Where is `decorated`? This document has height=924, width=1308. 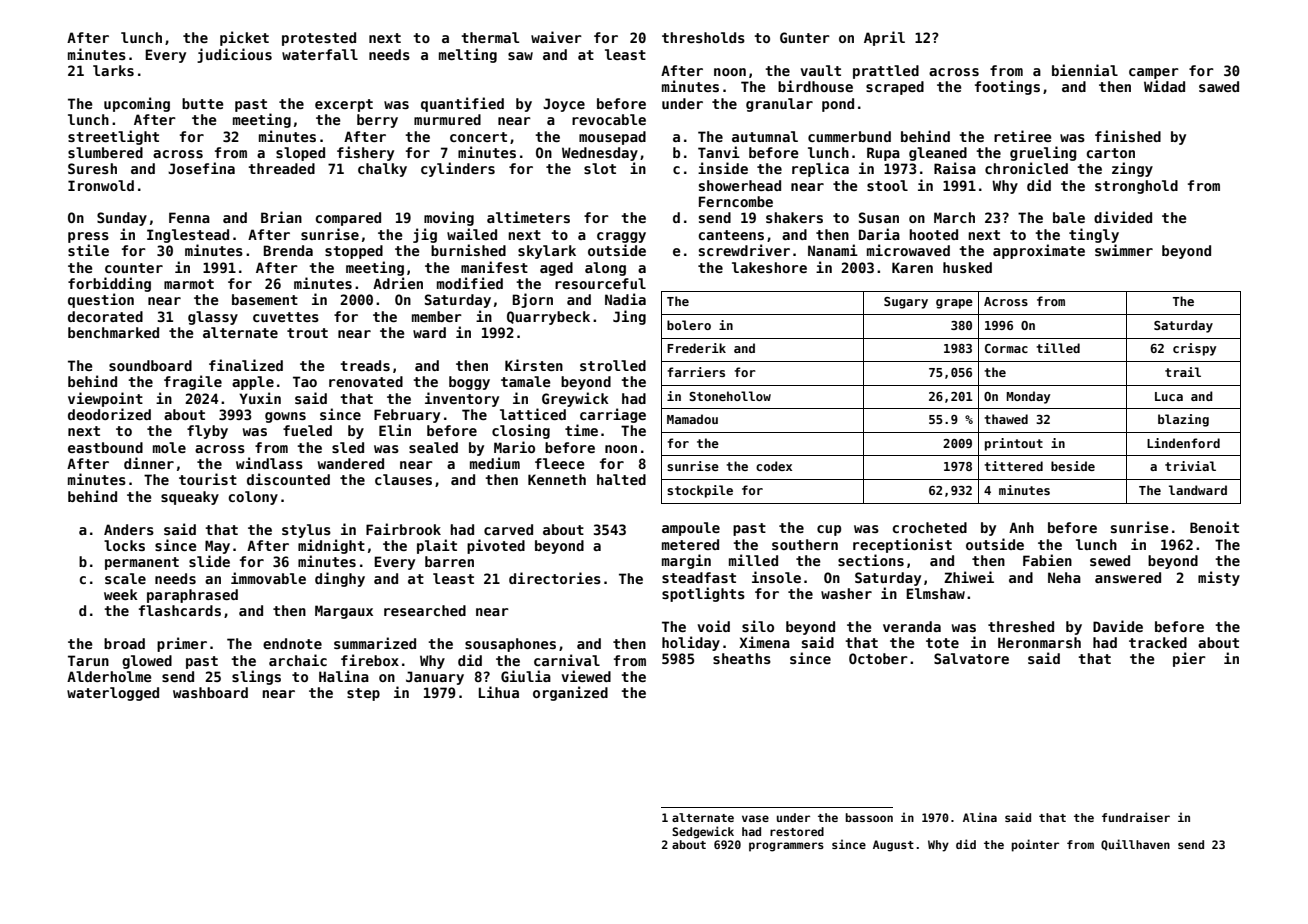 decorated is located at coordinates (105, 316).
